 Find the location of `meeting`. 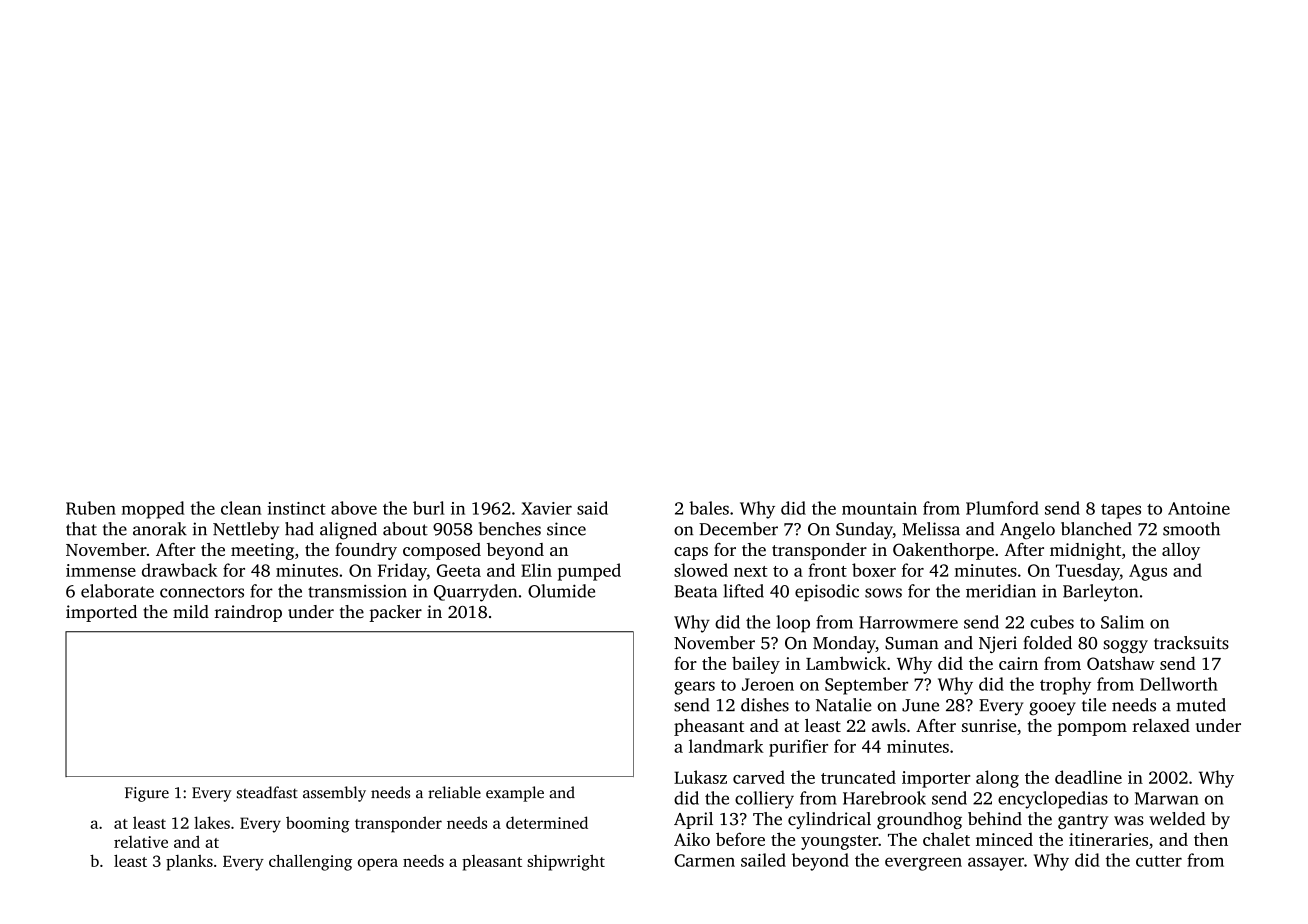

meeting is located at coordinates (262, 551).
